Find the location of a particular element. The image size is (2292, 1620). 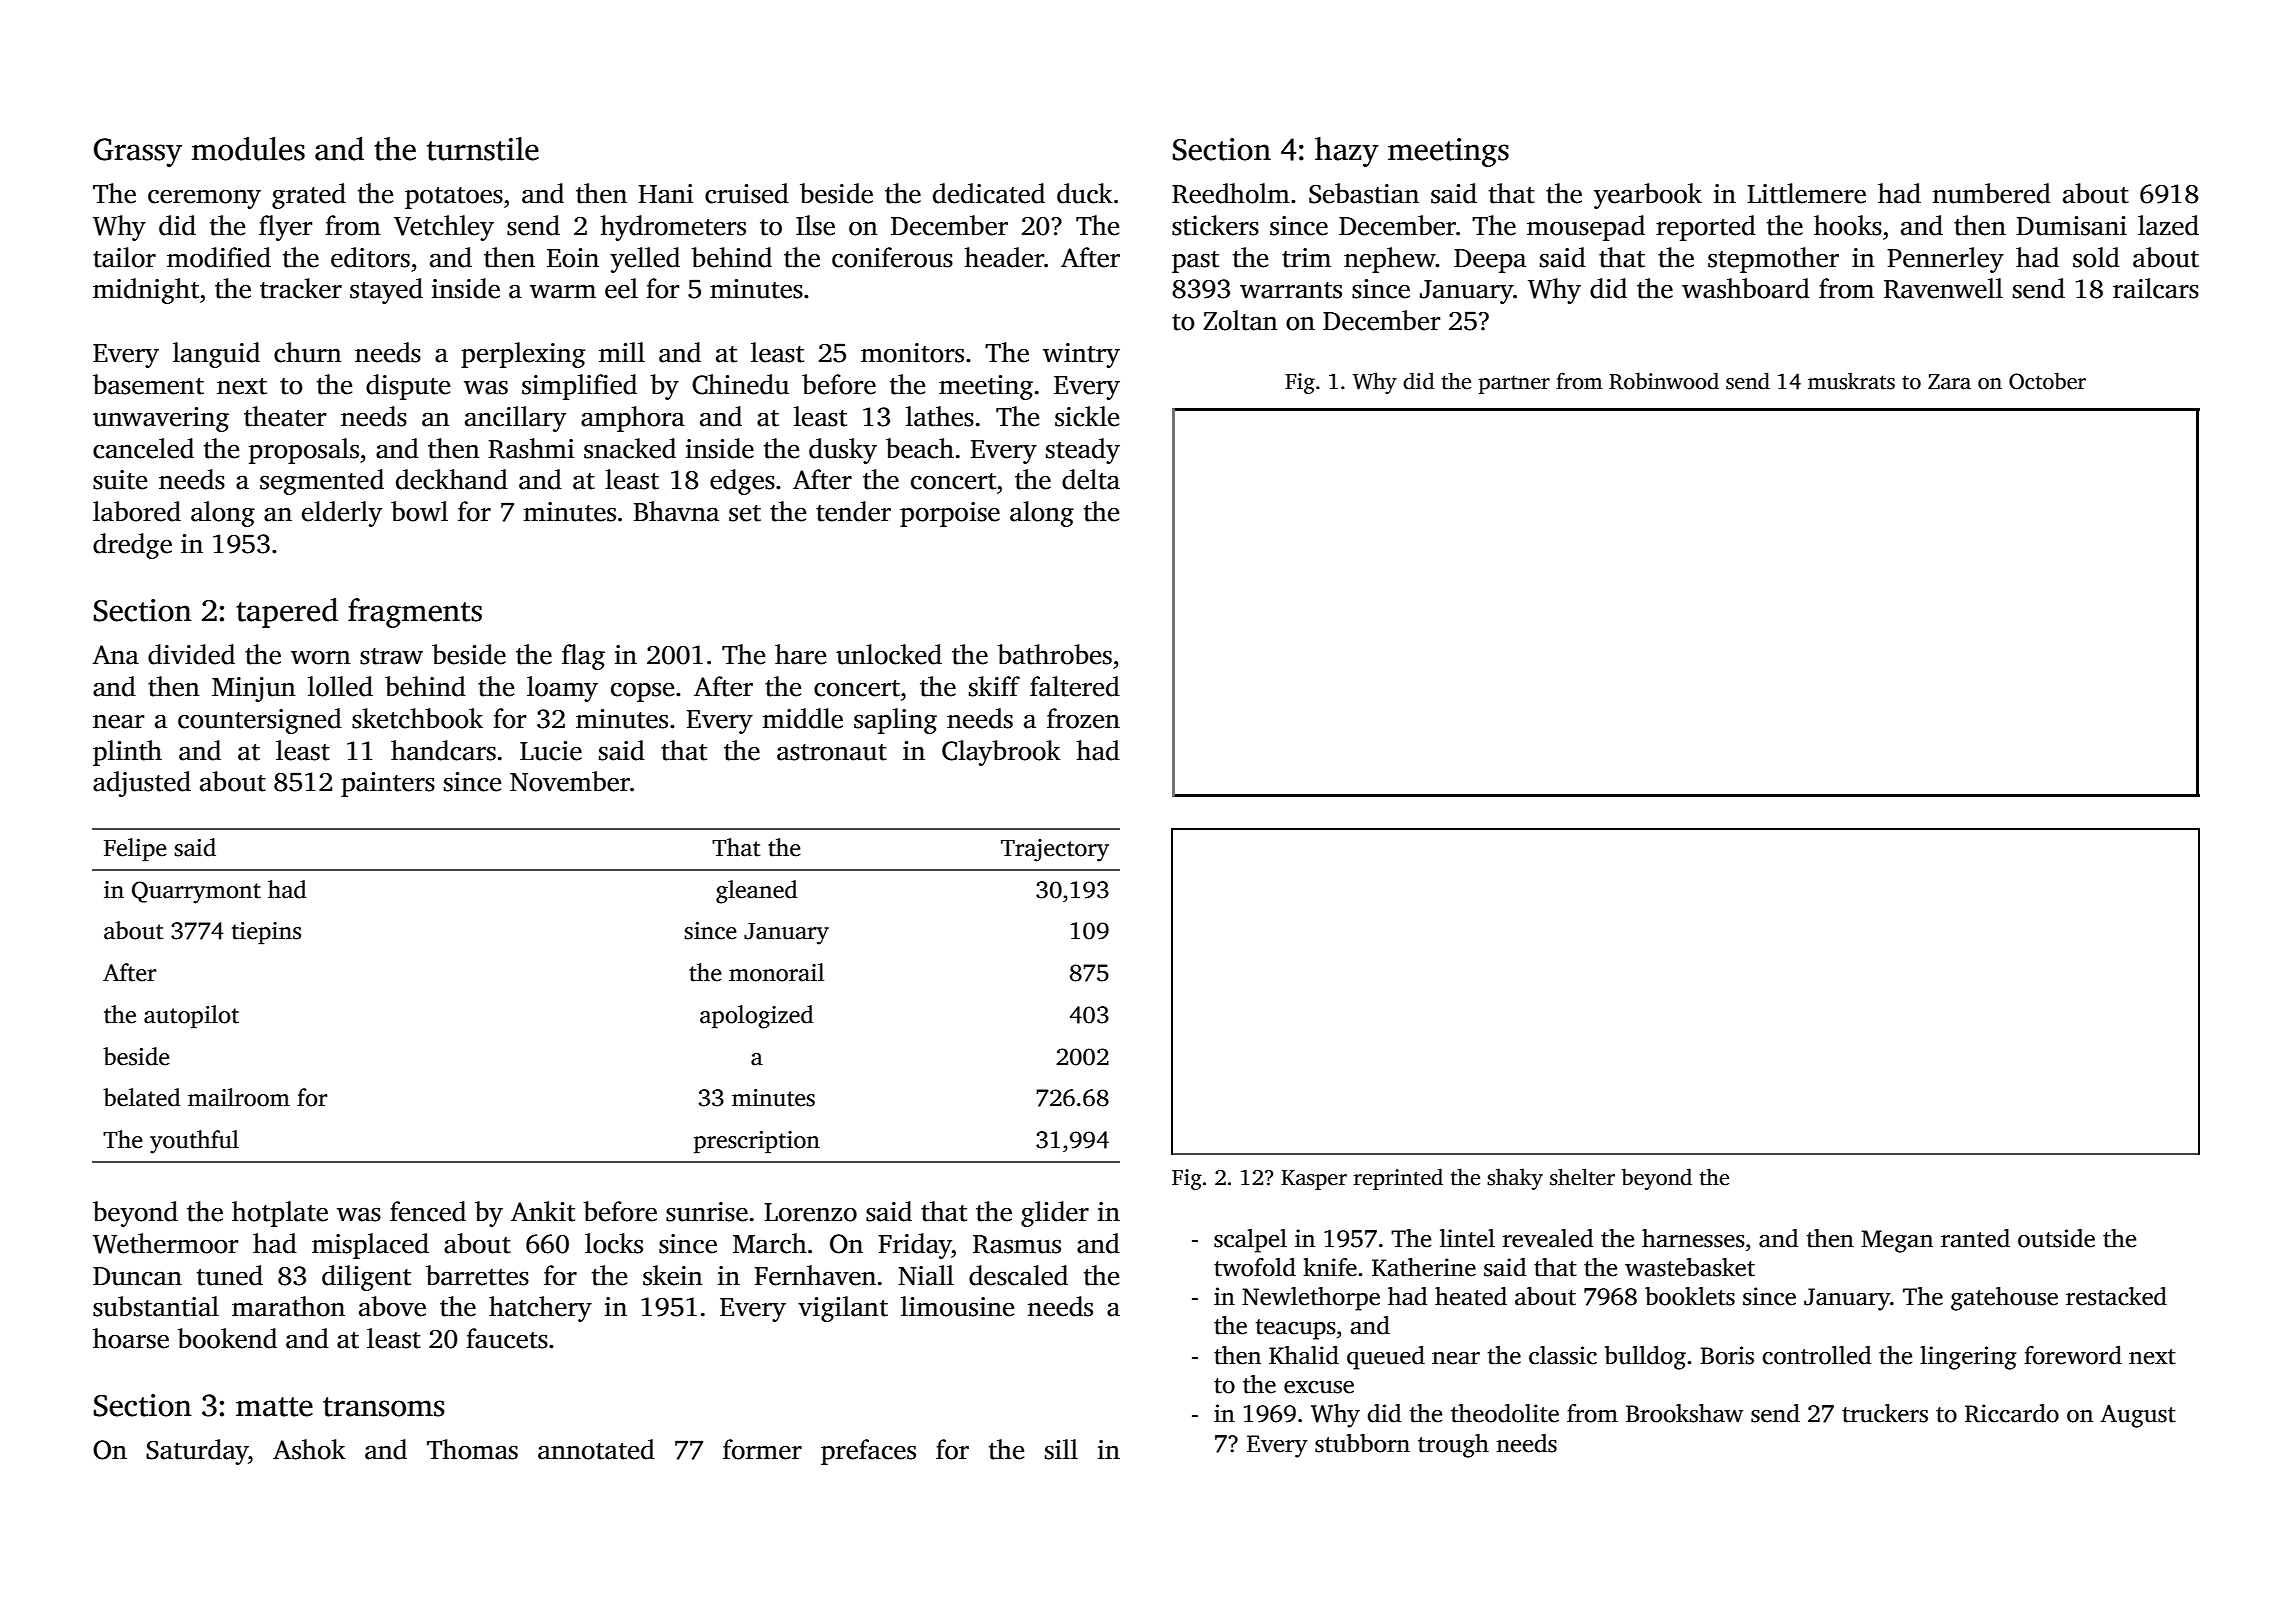

turnstile is located at coordinates (483, 149).
